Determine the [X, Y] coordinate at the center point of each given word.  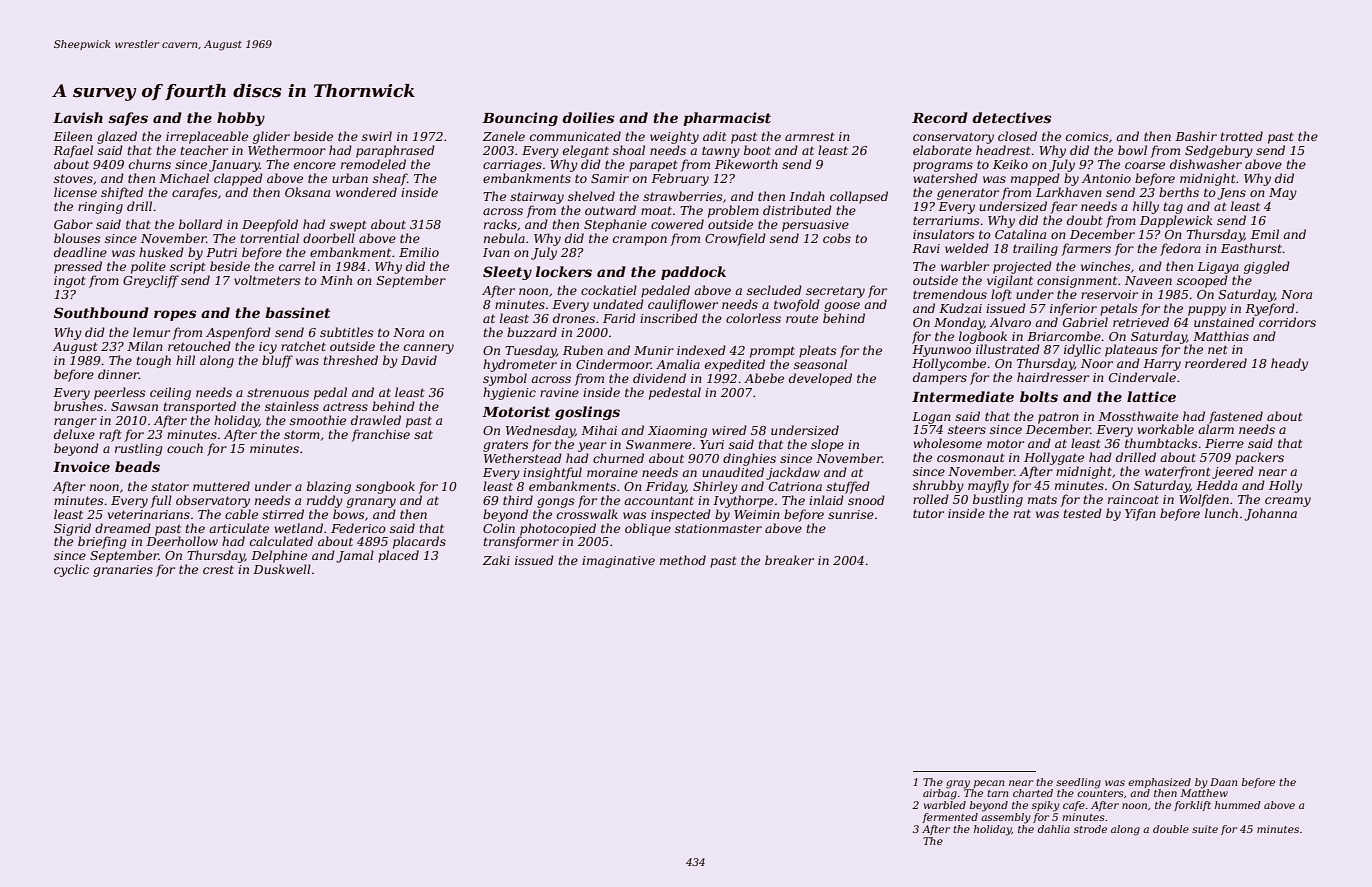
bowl [1132, 150]
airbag [940, 794]
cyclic [71, 570]
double [1171, 829]
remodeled [373, 164]
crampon [640, 241]
